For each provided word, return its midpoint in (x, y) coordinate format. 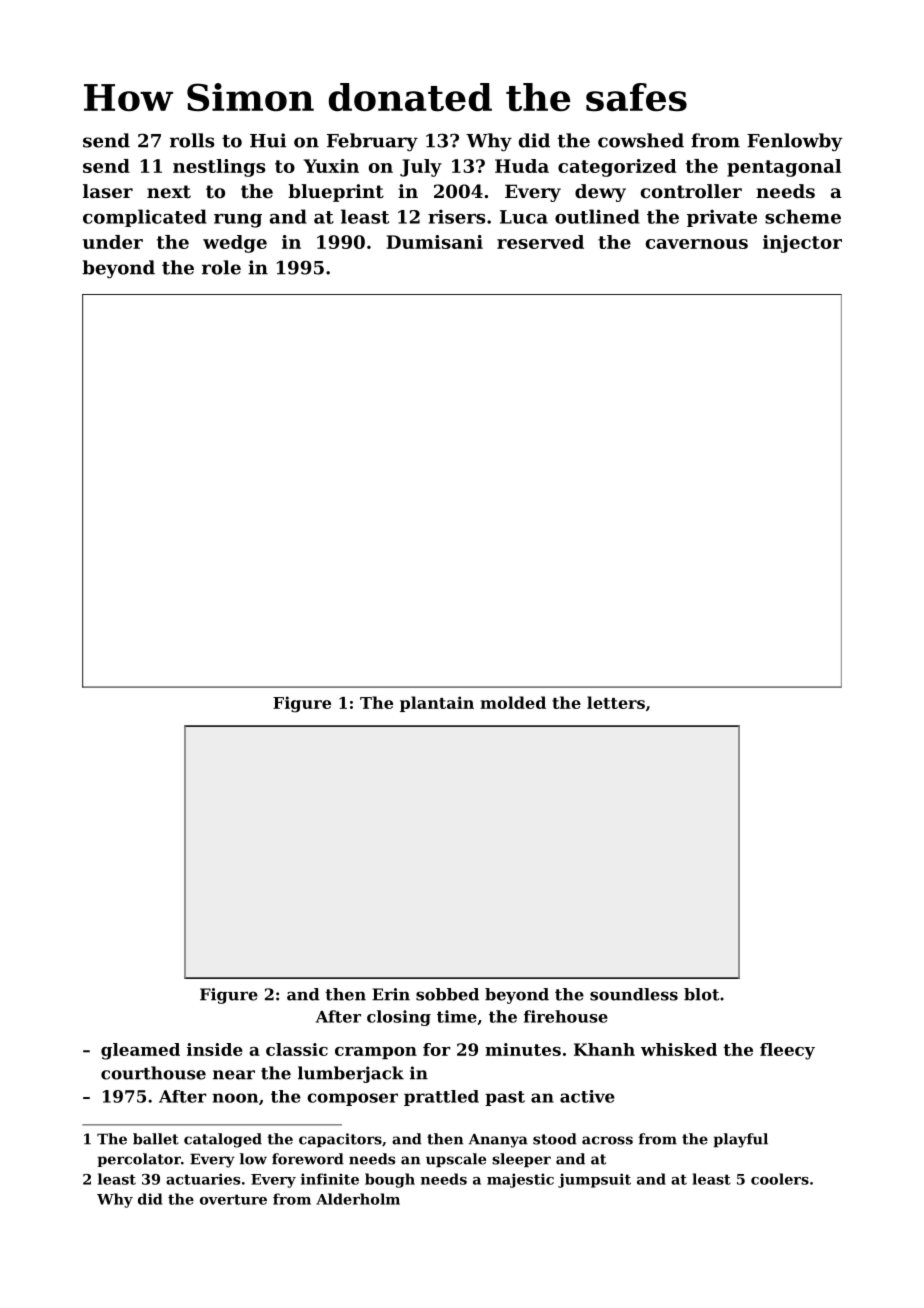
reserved (540, 242)
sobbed (447, 994)
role (221, 267)
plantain (437, 704)
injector (802, 244)
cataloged (223, 1140)
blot (701, 994)
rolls (192, 140)
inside (215, 1049)
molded (513, 702)
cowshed (641, 140)
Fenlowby (794, 142)
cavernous (697, 244)
